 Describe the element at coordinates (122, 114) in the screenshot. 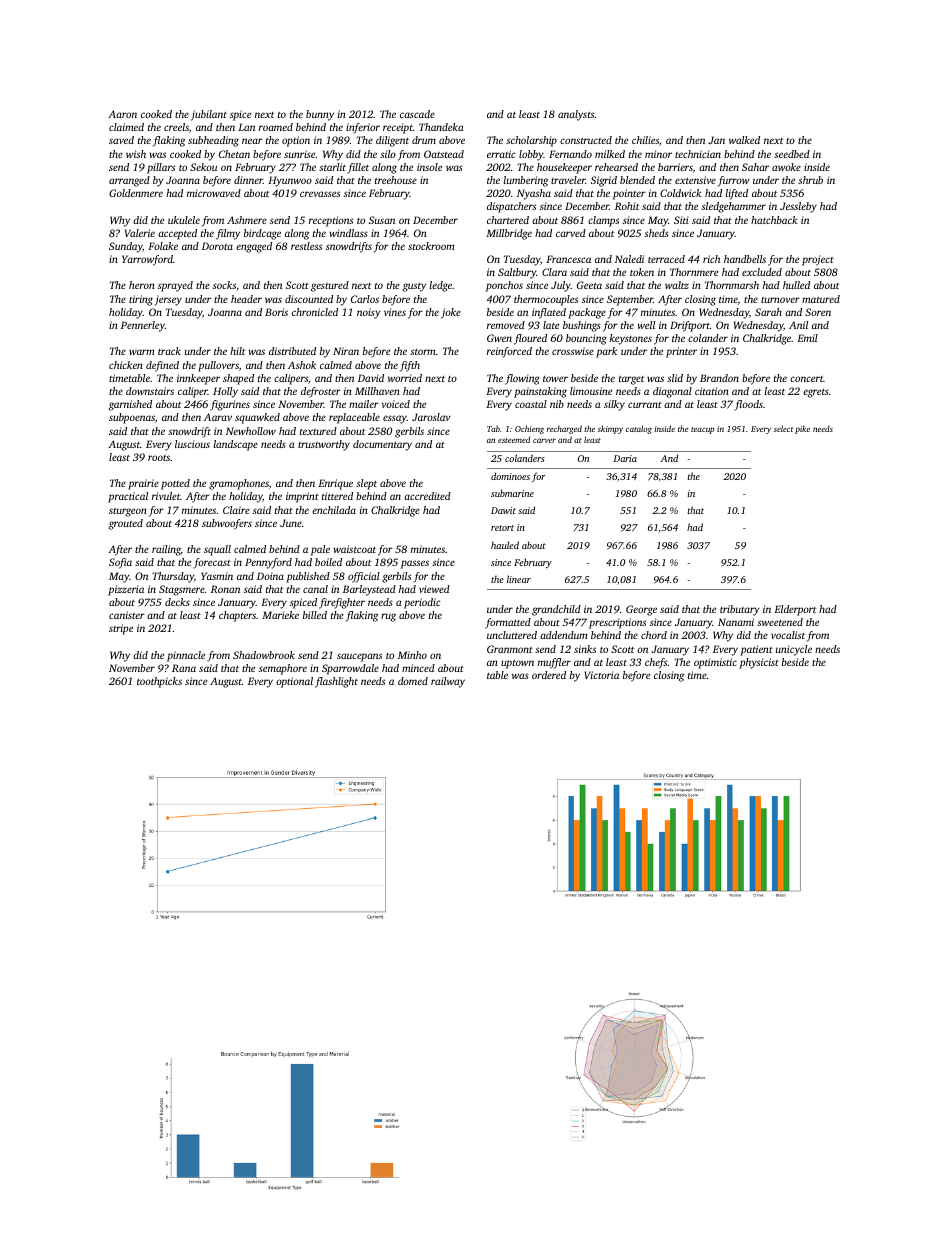

I see `Aaron` at that location.
